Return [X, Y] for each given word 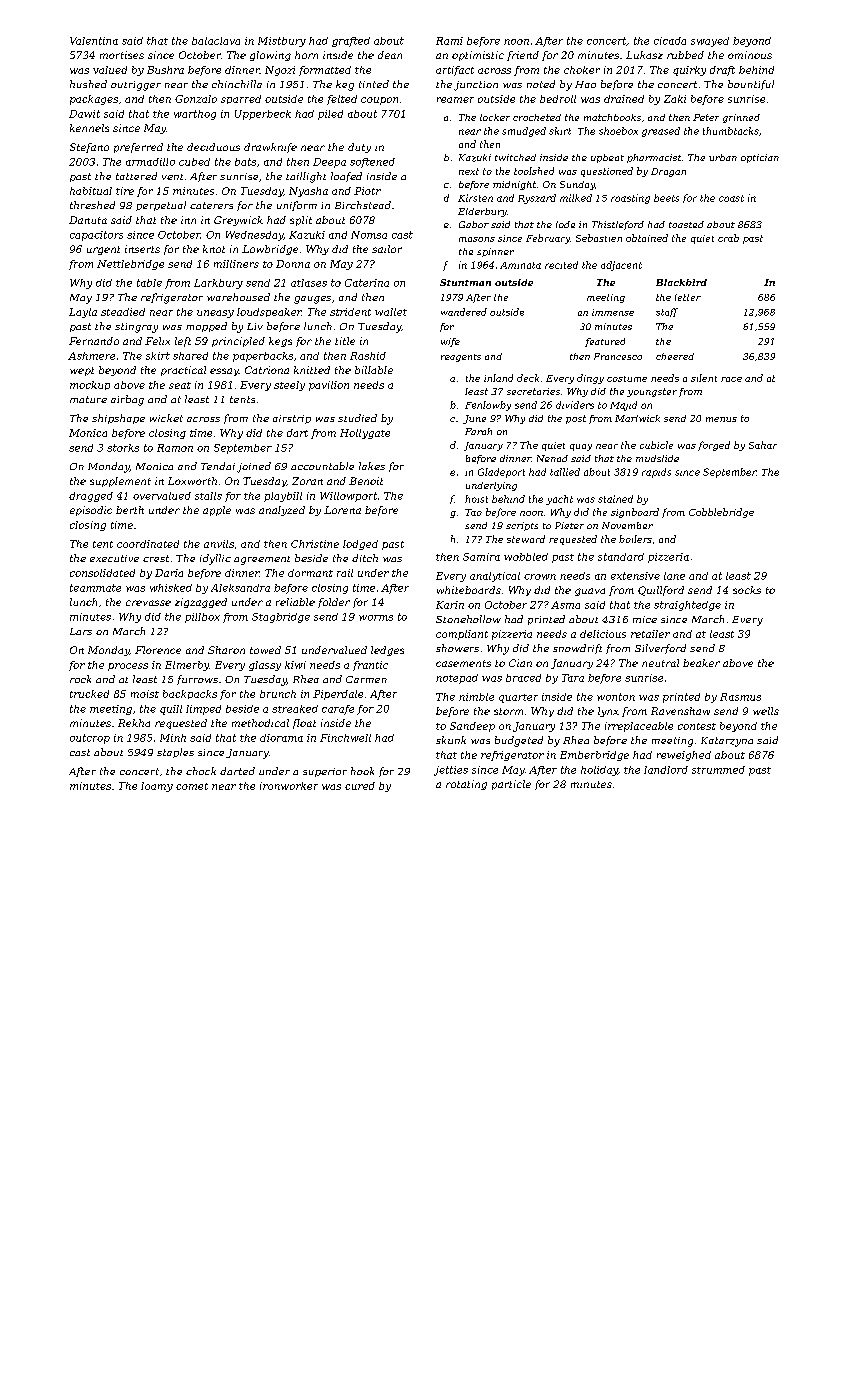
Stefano [89, 148]
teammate [95, 588]
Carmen [366, 679]
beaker [701, 663]
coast [731, 198]
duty [359, 148]
